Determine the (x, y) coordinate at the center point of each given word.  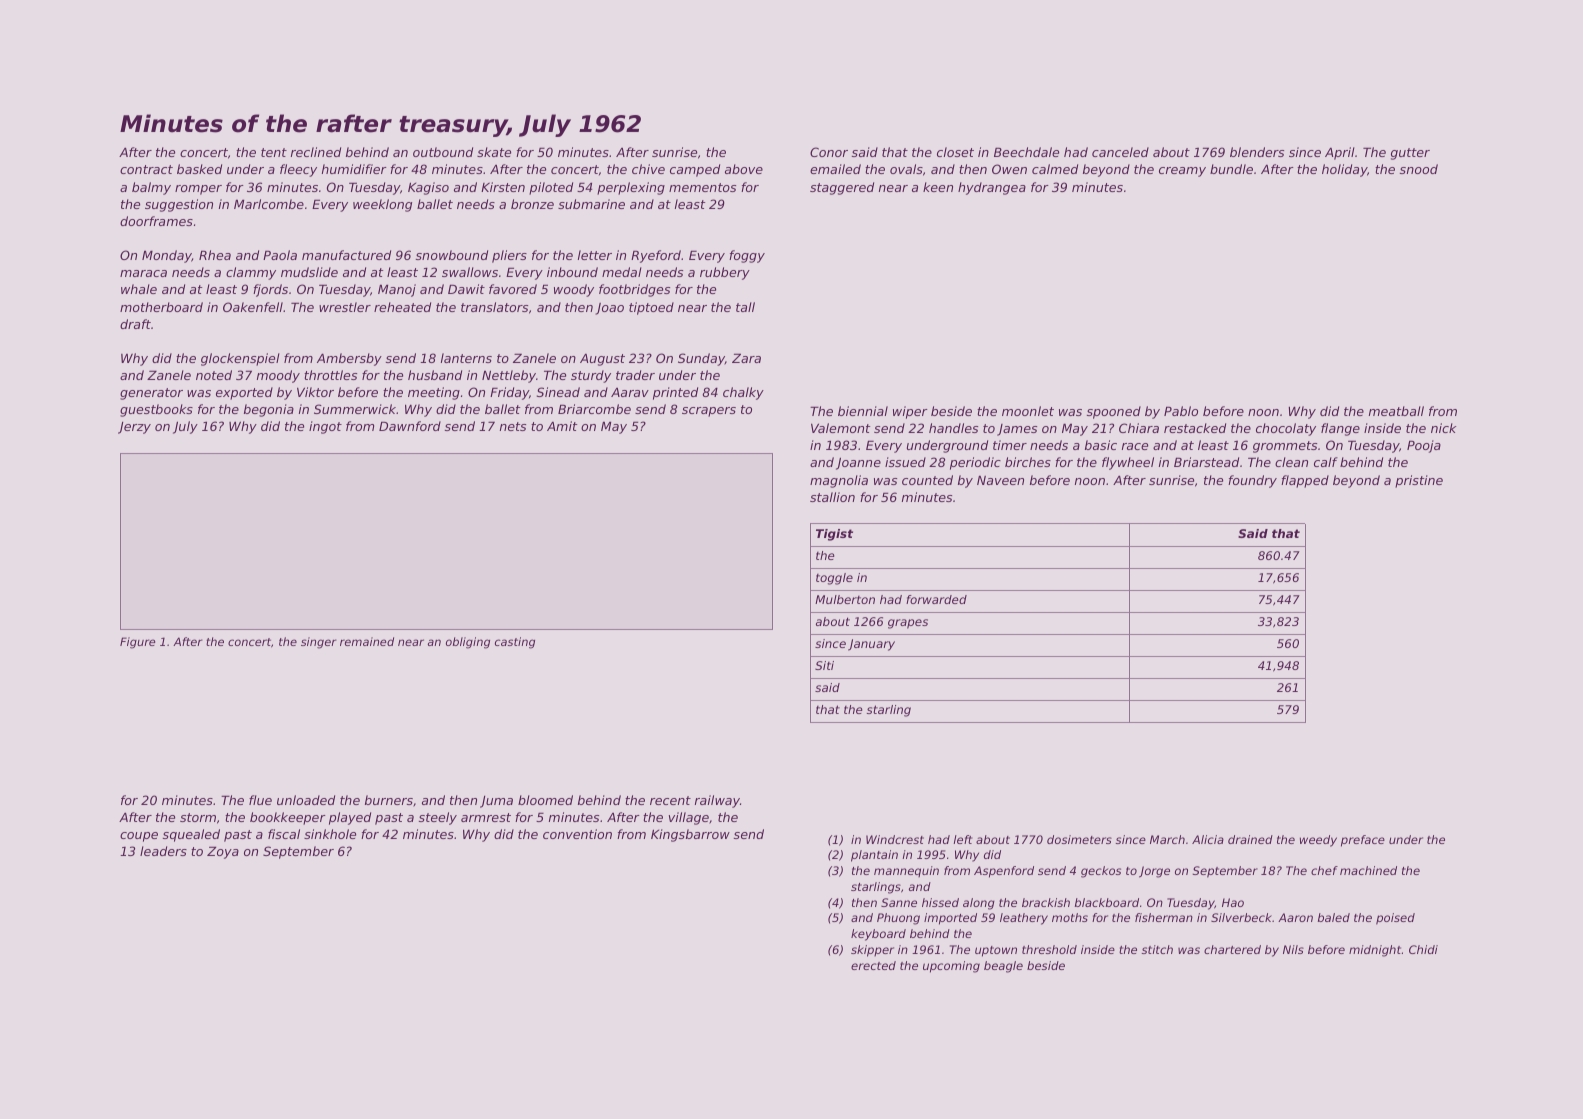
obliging (468, 643)
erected (873, 965)
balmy (151, 188)
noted (214, 375)
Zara (746, 358)
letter (595, 255)
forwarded (936, 599)
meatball (1396, 411)
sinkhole (330, 834)
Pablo (1181, 411)
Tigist (834, 535)
